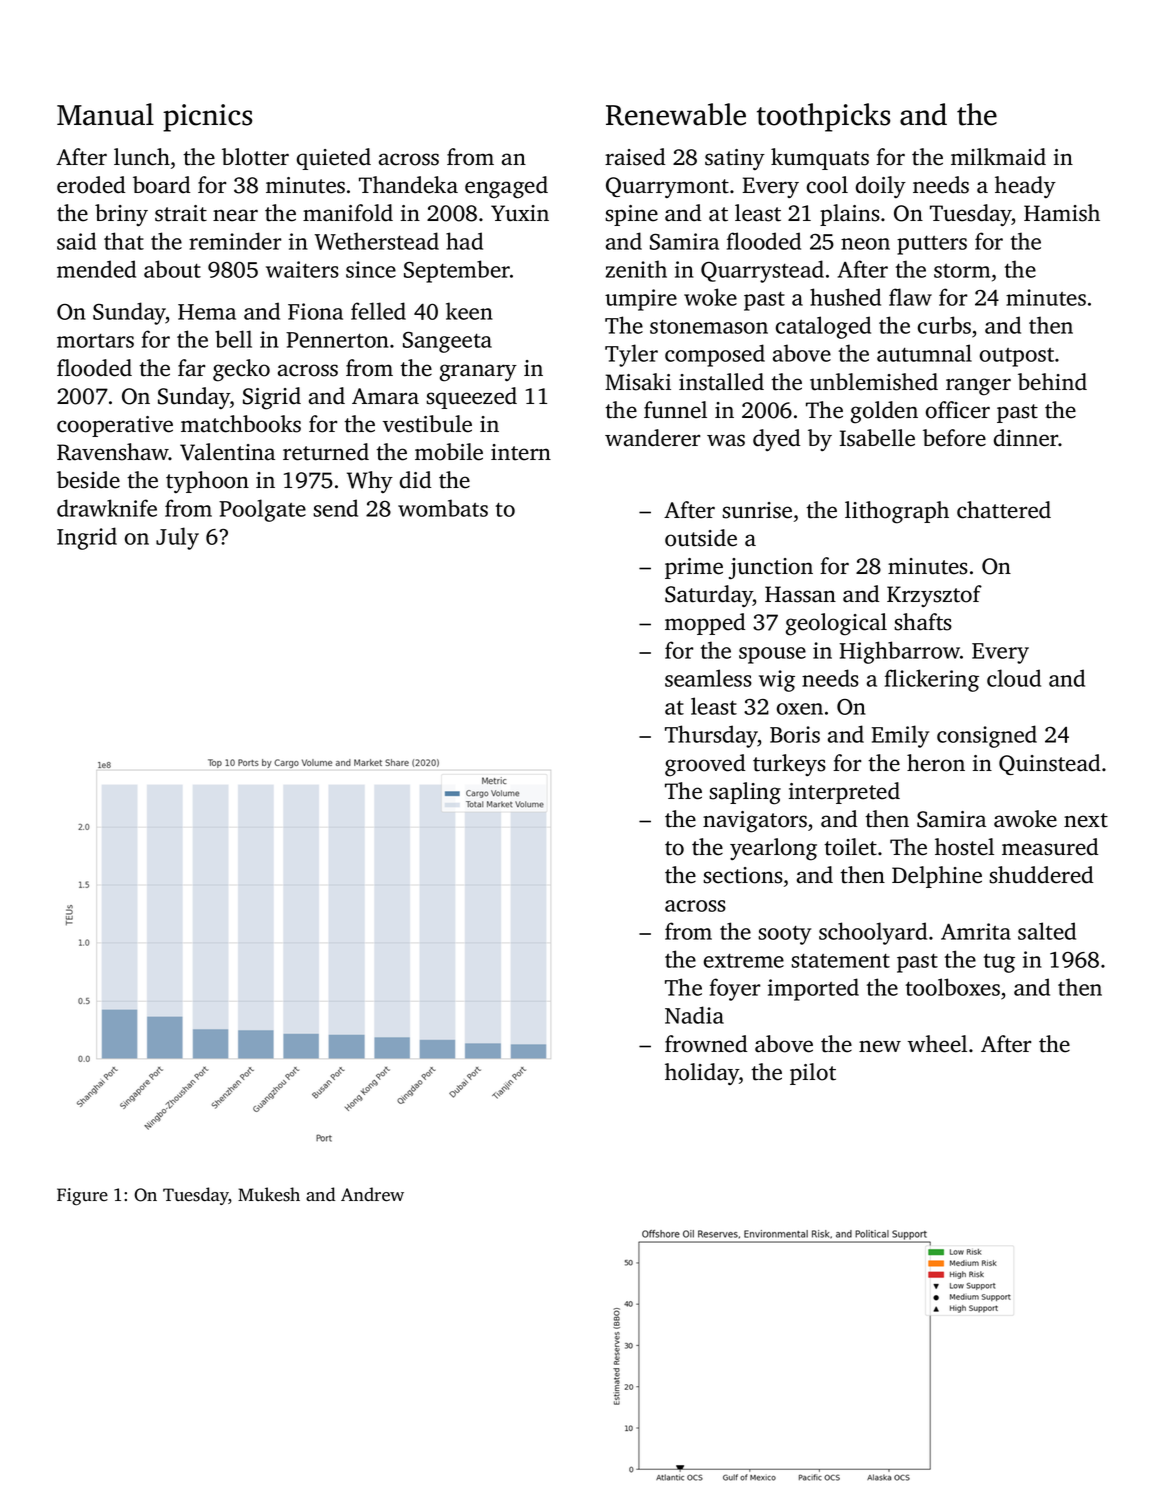 The height and width of the document is (1508, 1165). Describe the element at coordinates (823, 117) in the document. I see `toothpicks` at that location.
